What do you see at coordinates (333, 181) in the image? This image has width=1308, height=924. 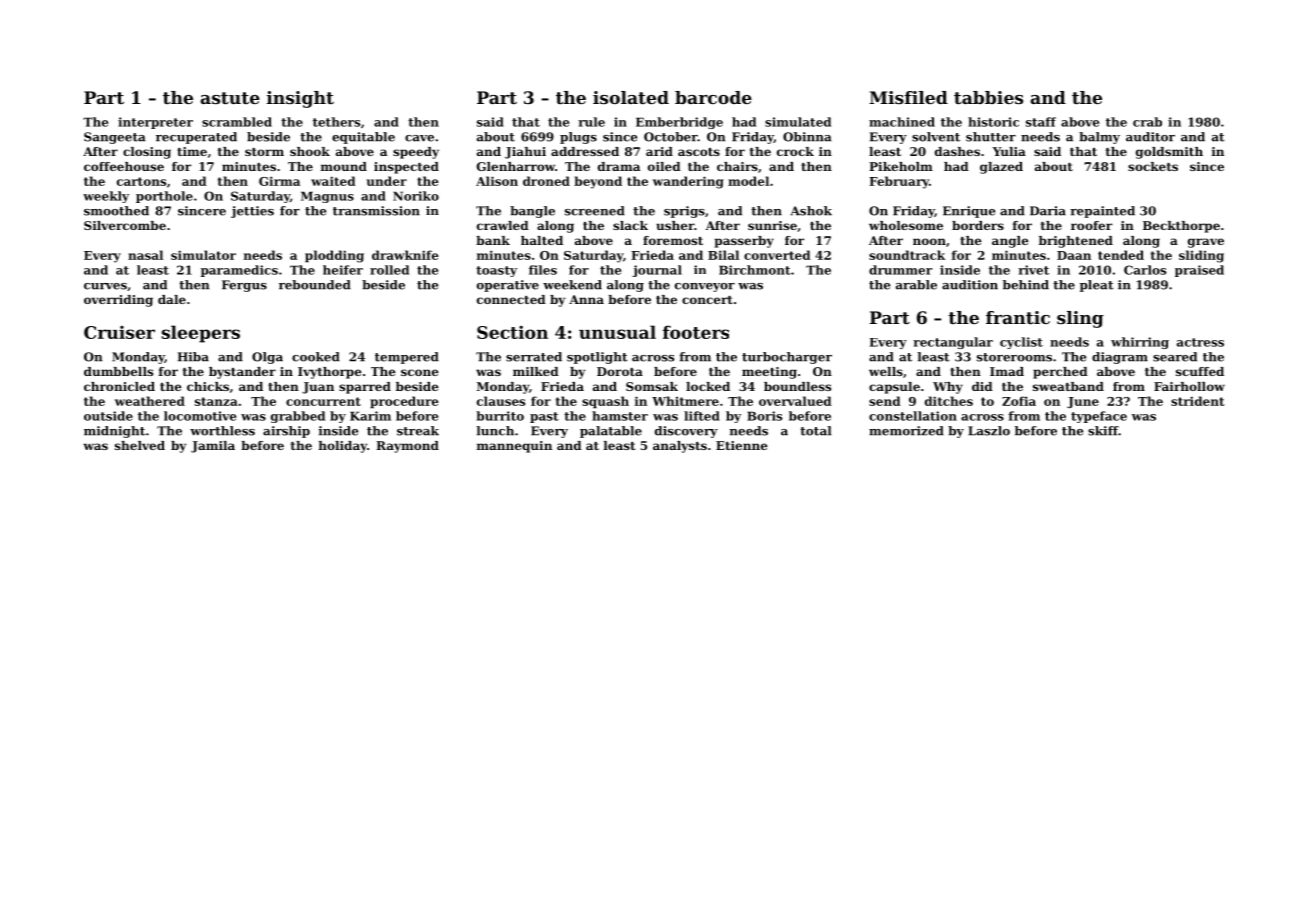 I see `waited` at bounding box center [333, 181].
